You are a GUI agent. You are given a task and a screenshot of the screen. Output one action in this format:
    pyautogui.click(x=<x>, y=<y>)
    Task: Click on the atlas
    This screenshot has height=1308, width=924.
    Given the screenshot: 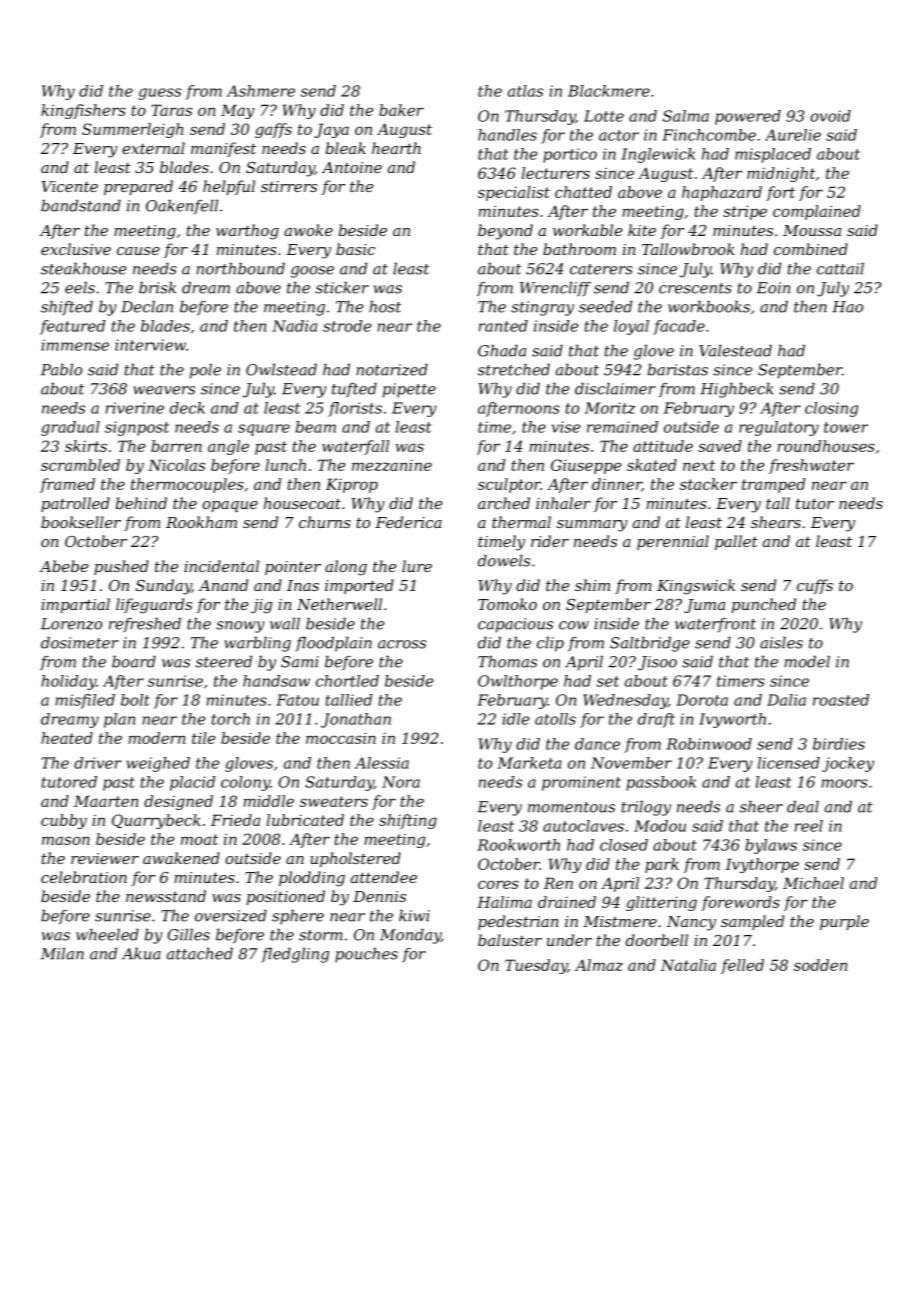 What is the action you would take?
    pyautogui.click(x=525, y=91)
